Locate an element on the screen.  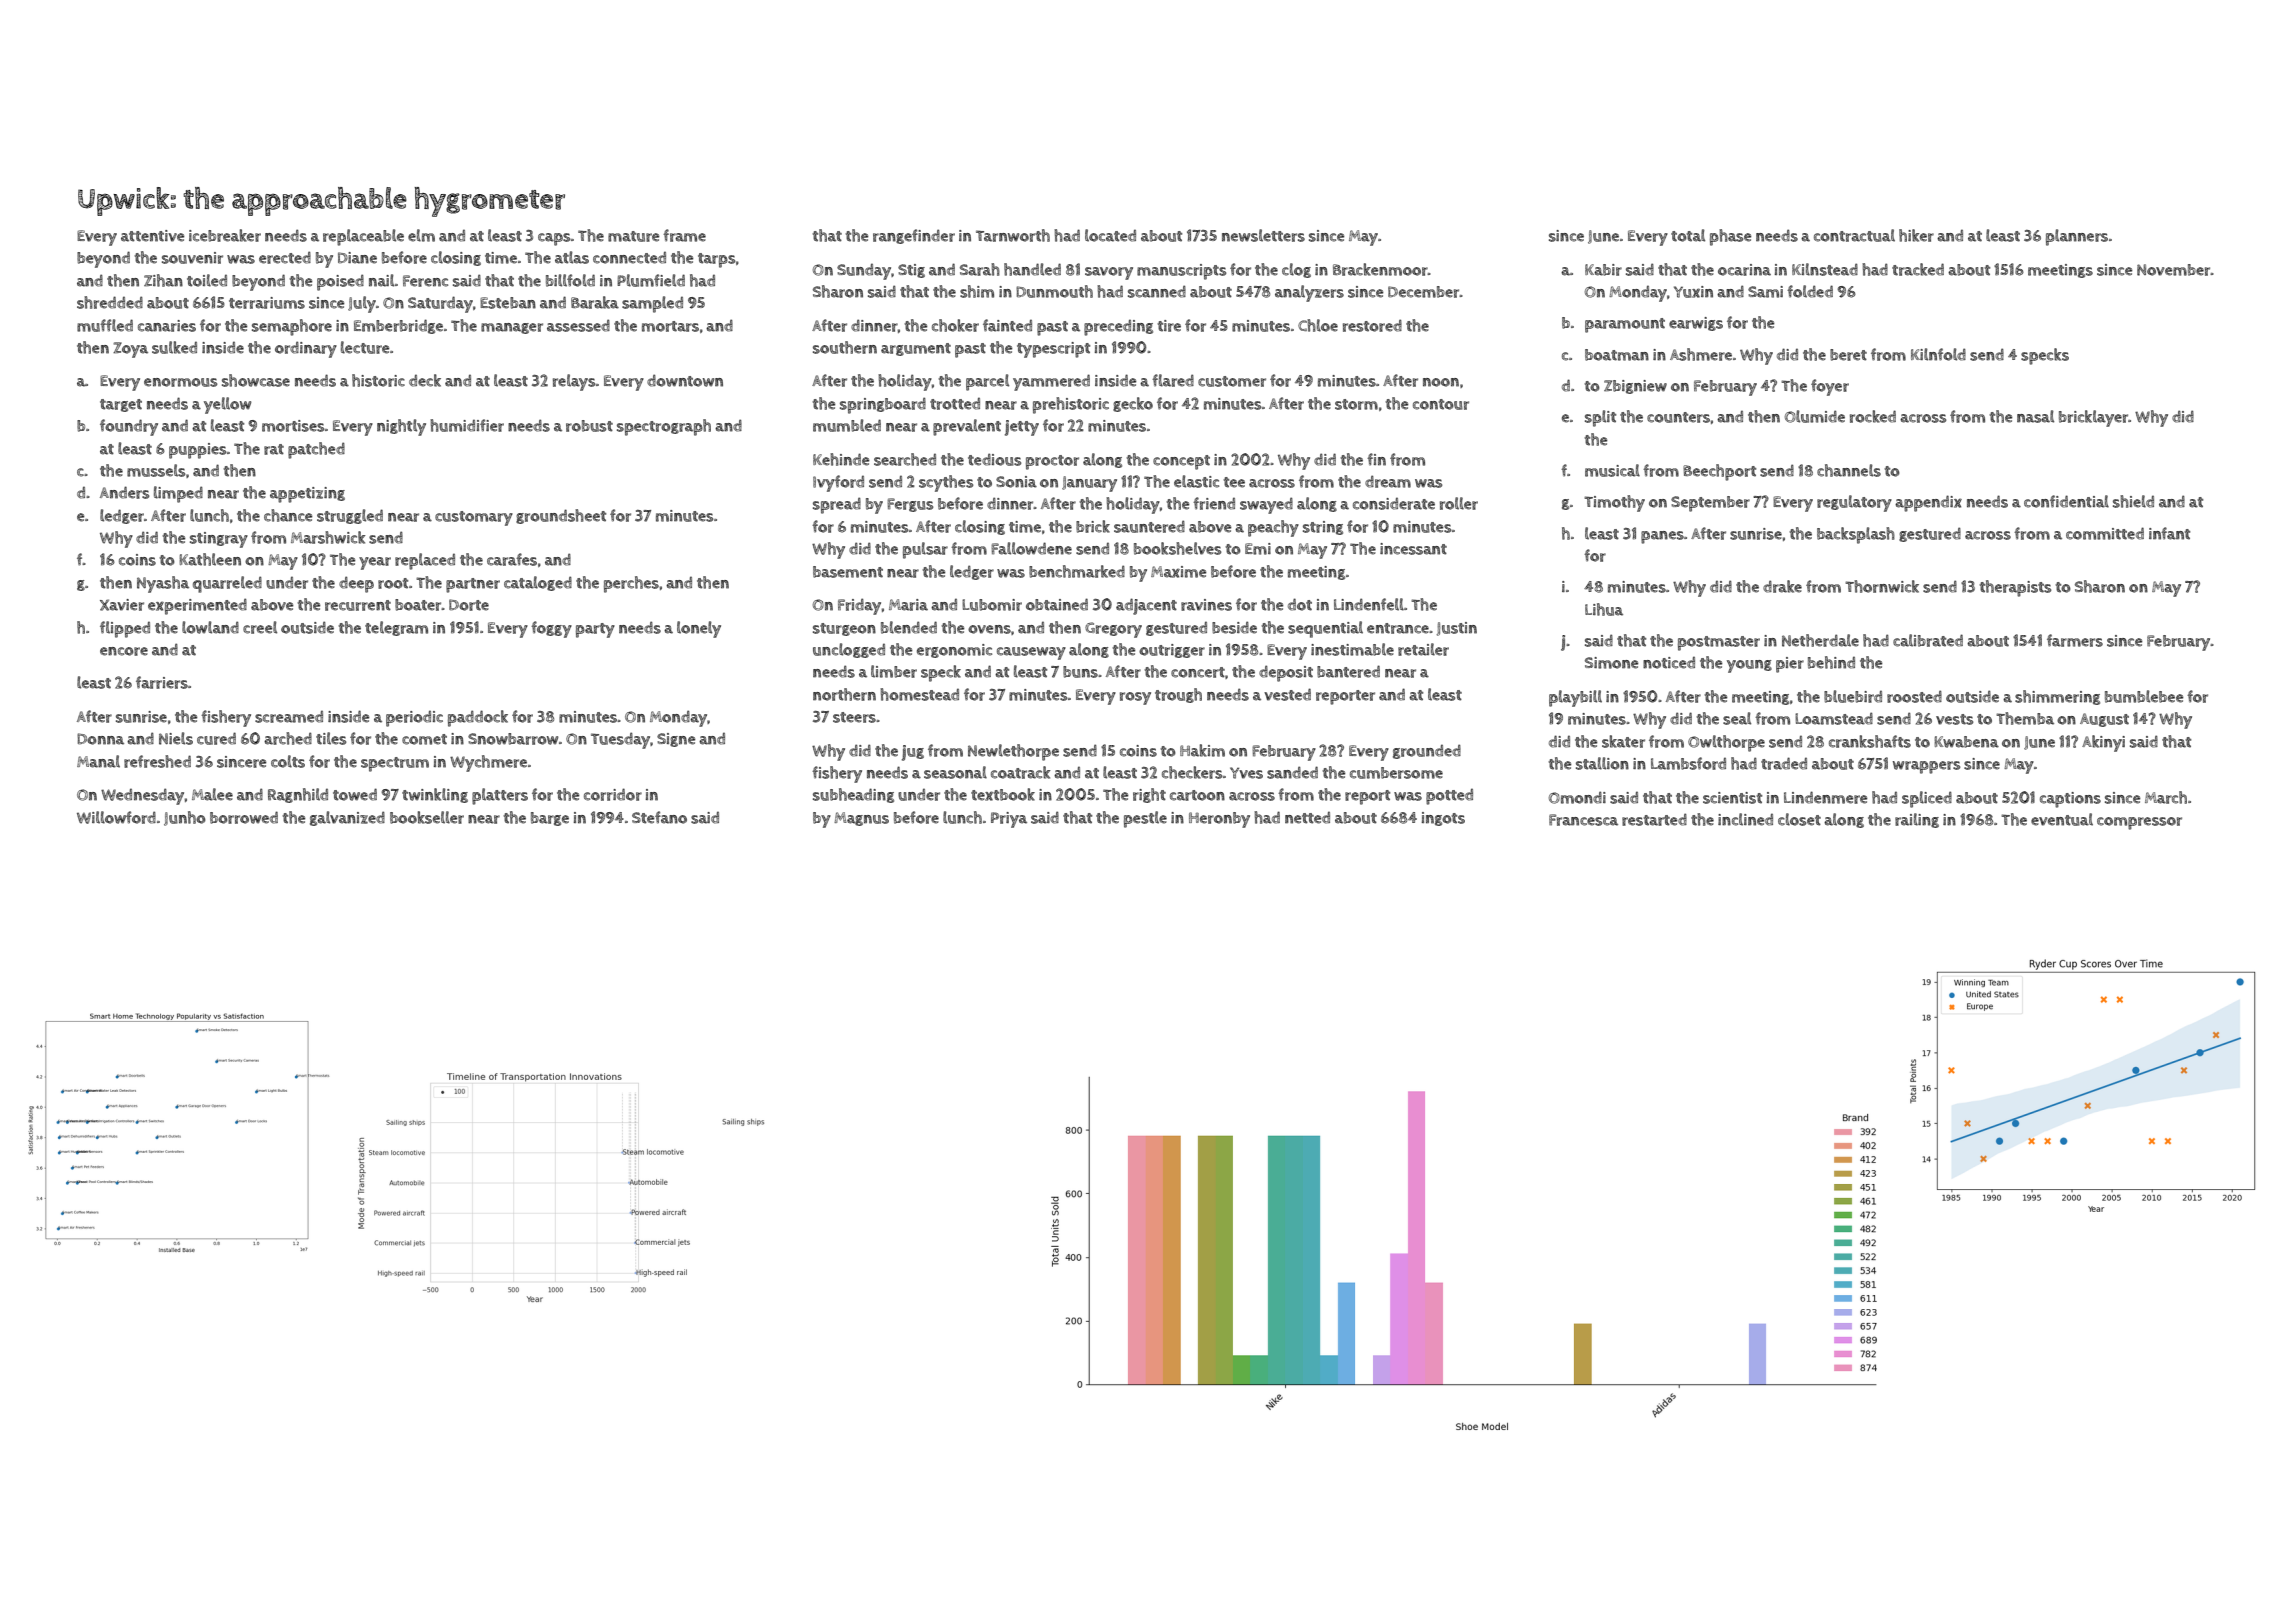
handled is located at coordinates (1032, 269).
